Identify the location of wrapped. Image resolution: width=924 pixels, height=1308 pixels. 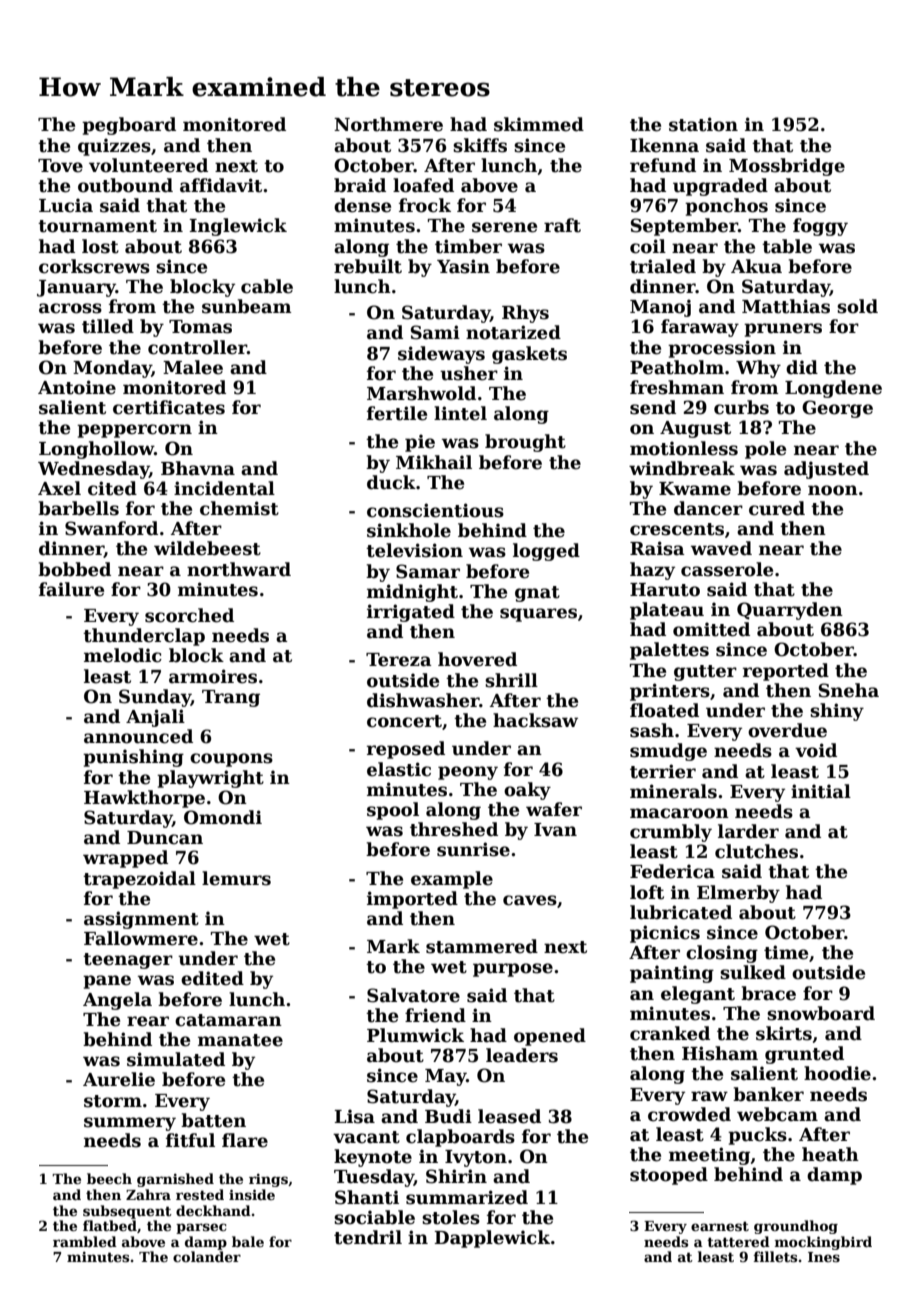
(125, 859).
